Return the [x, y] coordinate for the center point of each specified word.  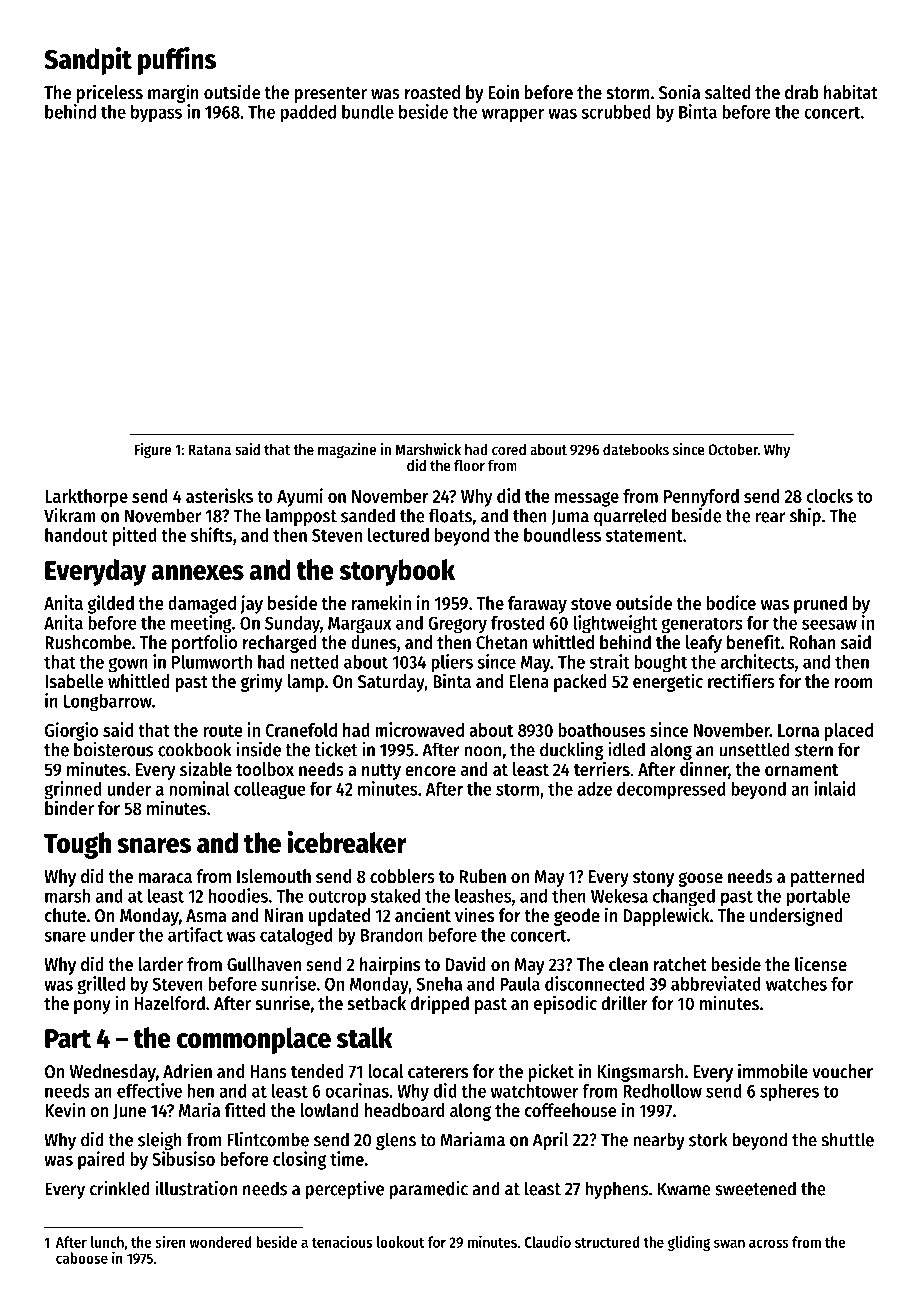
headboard [404, 1110]
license [821, 964]
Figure [153, 451]
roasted [432, 92]
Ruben [483, 876]
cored [509, 449]
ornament [801, 770]
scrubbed [616, 112]
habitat [851, 91]
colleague [270, 791]
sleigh [160, 1141]
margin [173, 93]
